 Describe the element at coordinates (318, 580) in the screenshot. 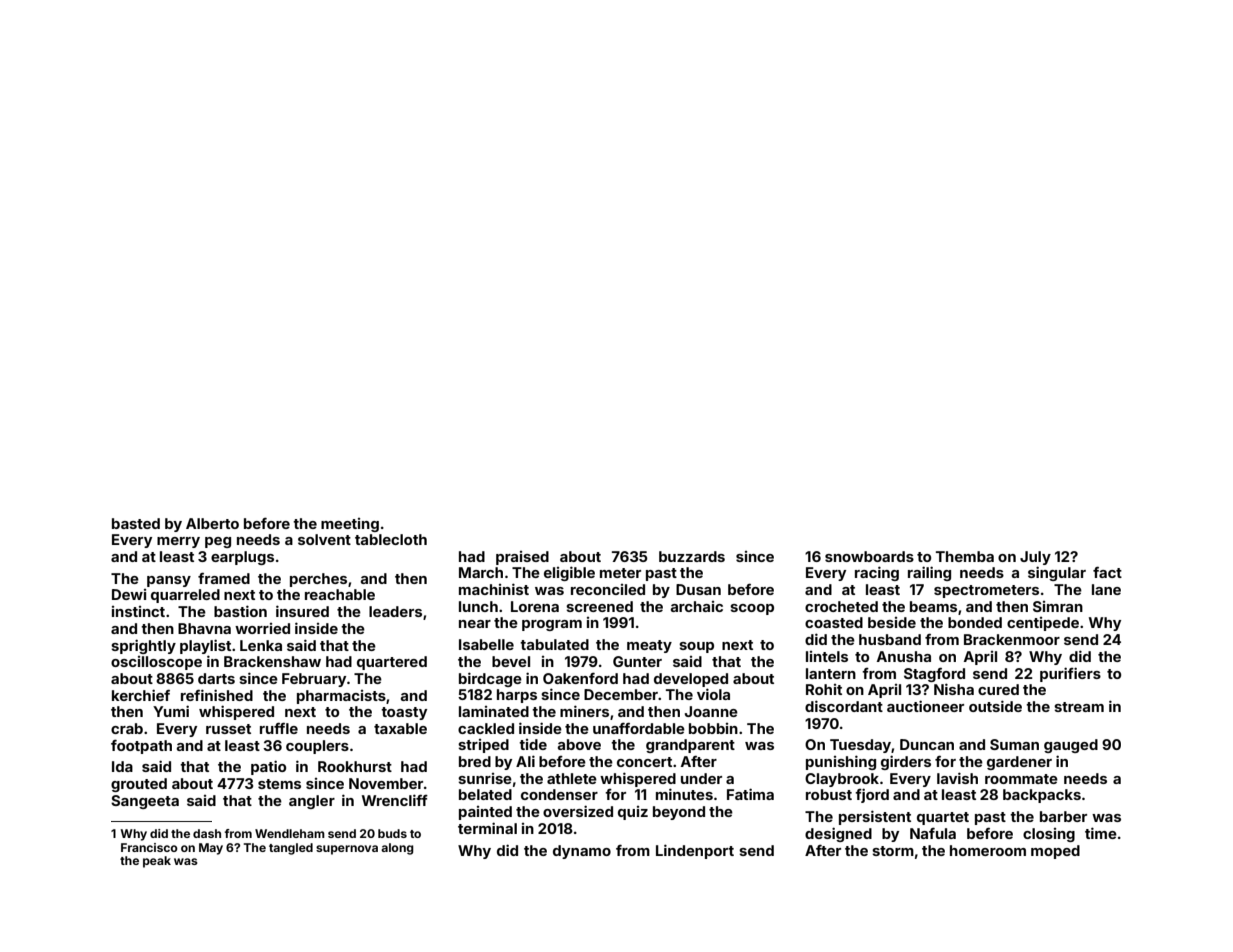

I see `perches` at that location.
